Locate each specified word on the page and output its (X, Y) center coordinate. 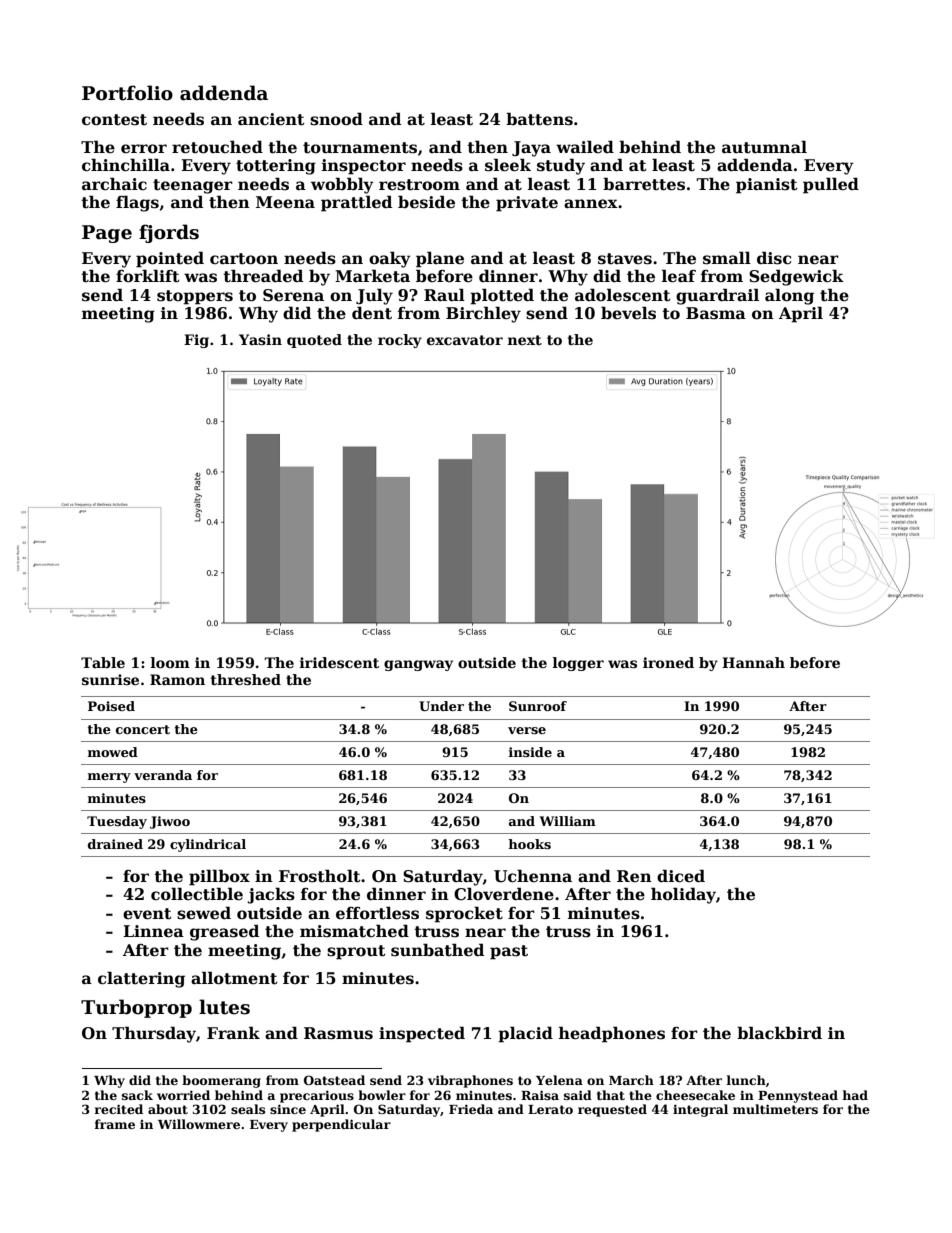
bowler (382, 1095)
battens (539, 119)
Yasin (260, 339)
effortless (377, 913)
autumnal (764, 147)
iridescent (339, 662)
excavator (465, 340)
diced (681, 876)
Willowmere (199, 1124)
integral (700, 1110)
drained (115, 844)
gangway (418, 665)
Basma (716, 313)
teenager (193, 186)
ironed (668, 662)
